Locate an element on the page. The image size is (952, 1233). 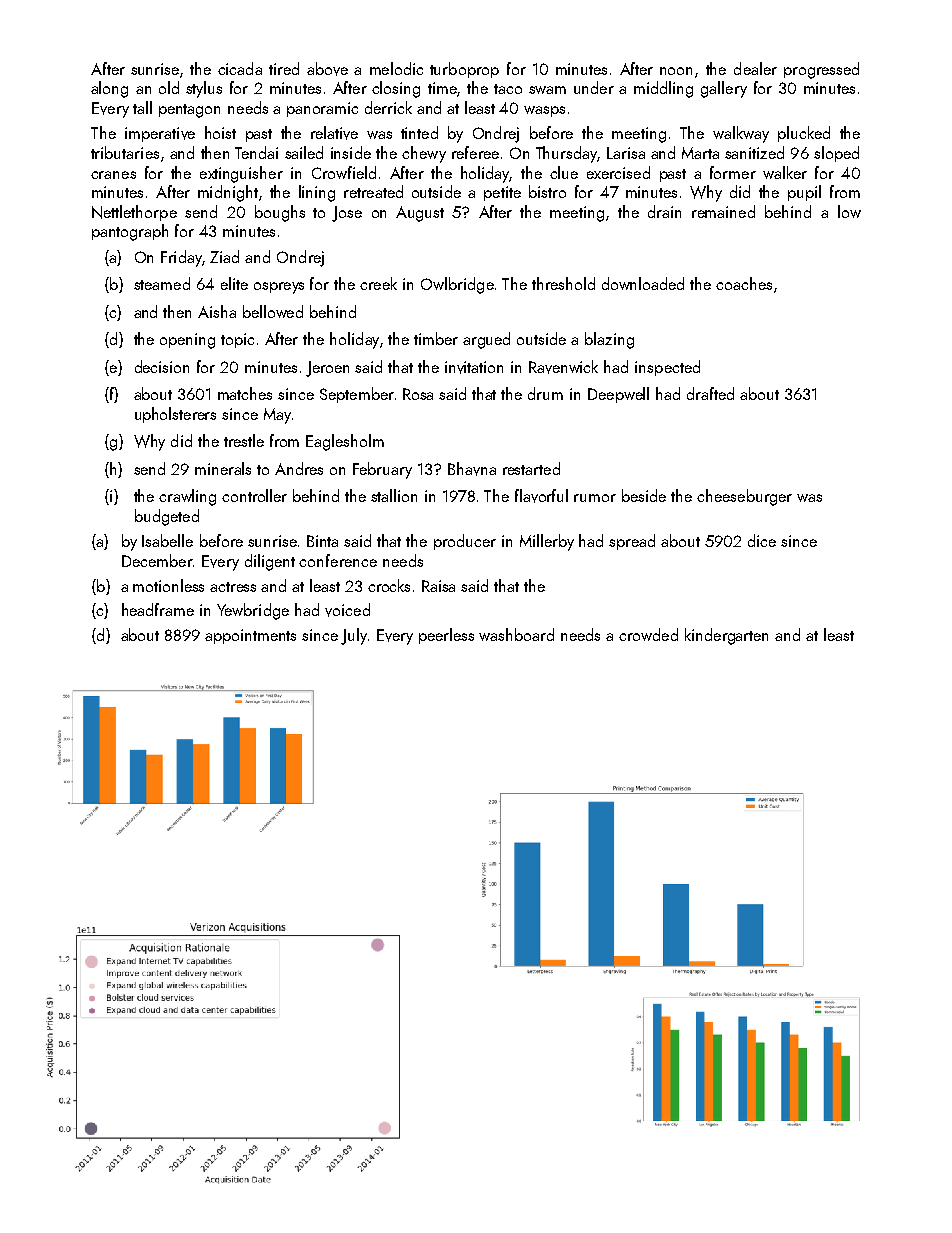
progressed is located at coordinates (821, 70).
